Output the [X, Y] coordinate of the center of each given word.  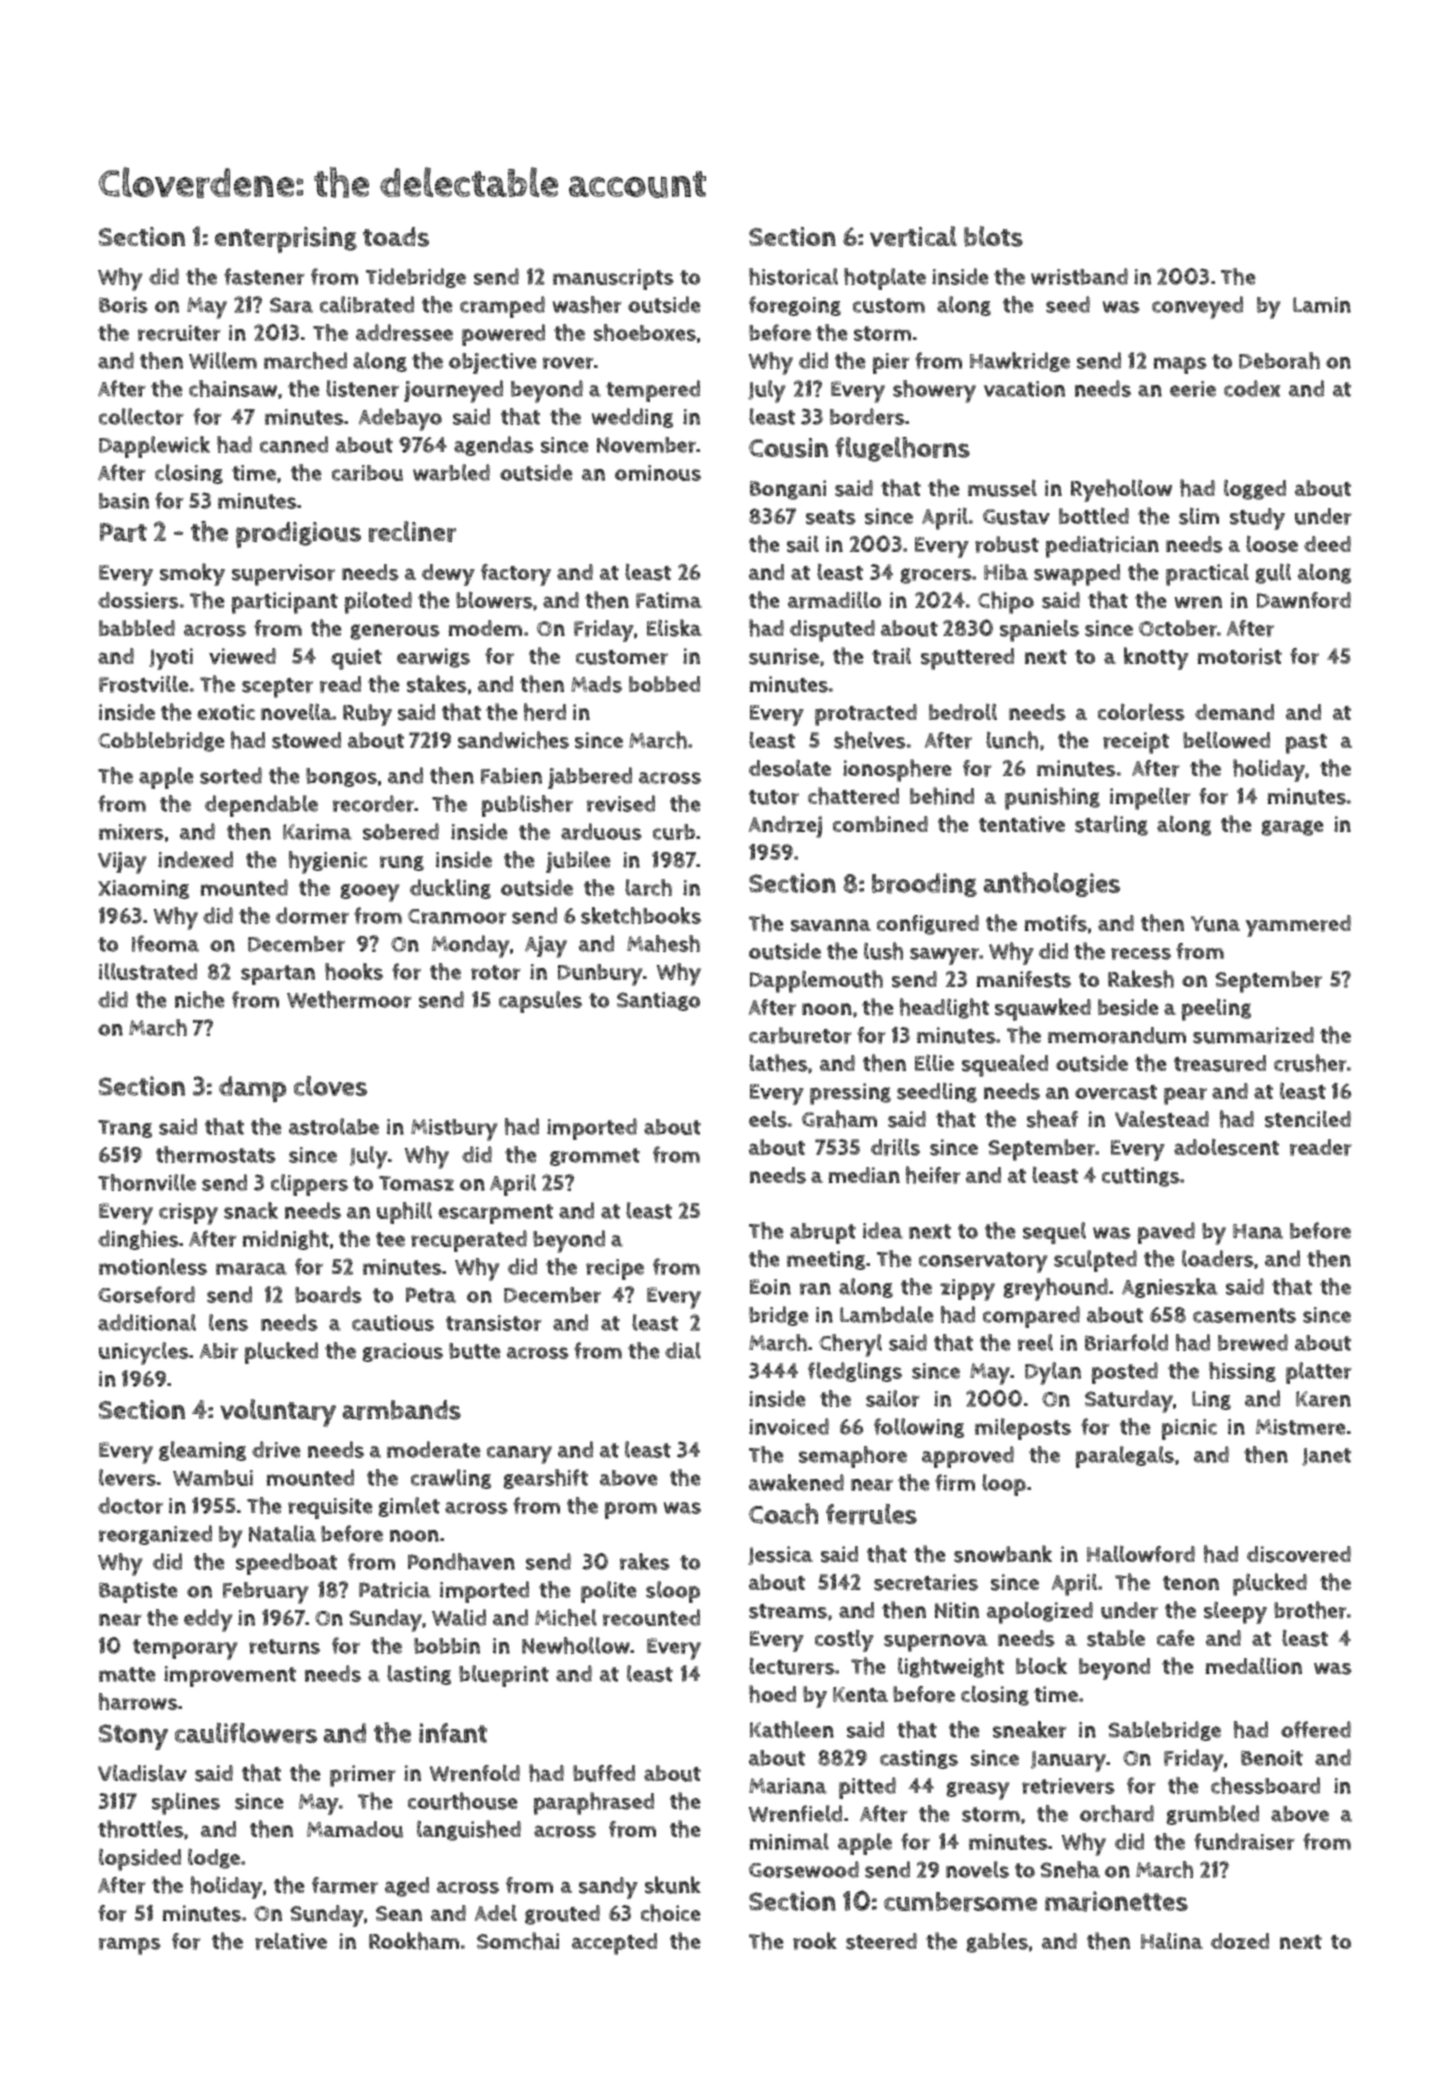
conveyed [1197, 307]
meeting [826, 1260]
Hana [1258, 1231]
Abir [218, 1351]
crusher [1310, 1063]
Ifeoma [165, 943]
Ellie [934, 1062]
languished [469, 1830]
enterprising [286, 240]
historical [793, 276]
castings [919, 1759]
